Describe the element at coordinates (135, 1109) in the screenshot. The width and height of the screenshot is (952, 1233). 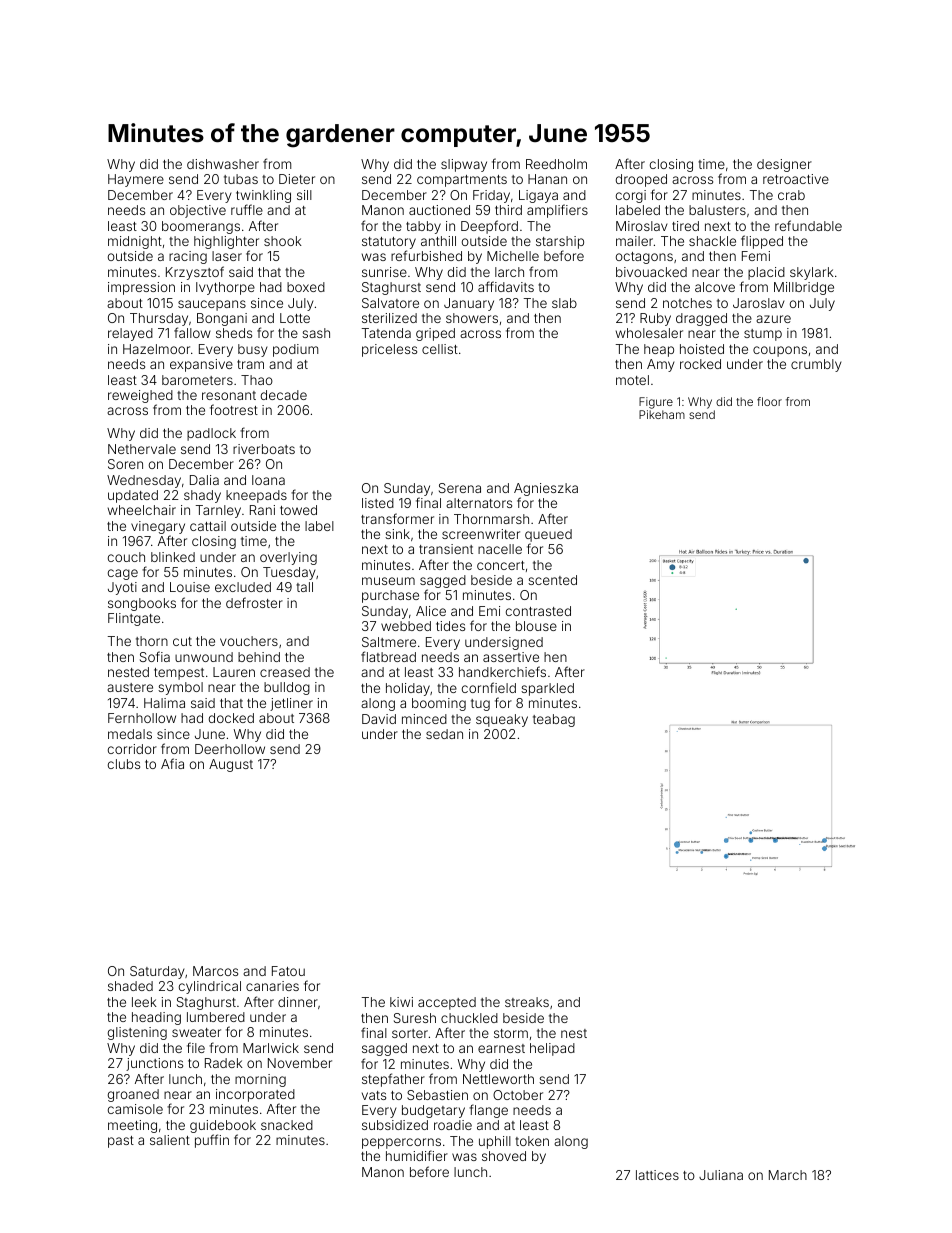
I see `camisole` at that location.
